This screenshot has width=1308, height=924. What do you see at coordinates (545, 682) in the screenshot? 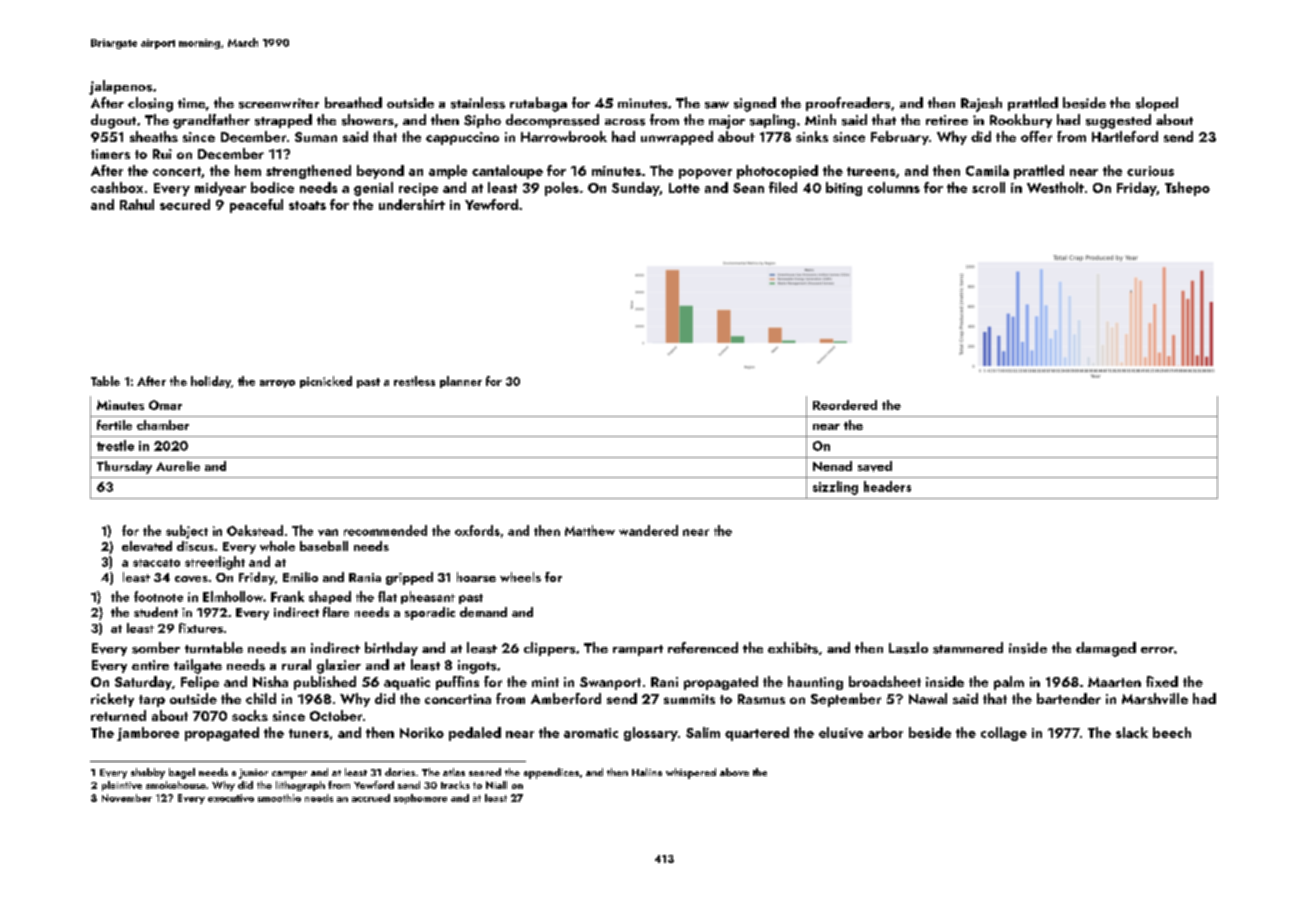
I see `mint` at bounding box center [545, 682].
